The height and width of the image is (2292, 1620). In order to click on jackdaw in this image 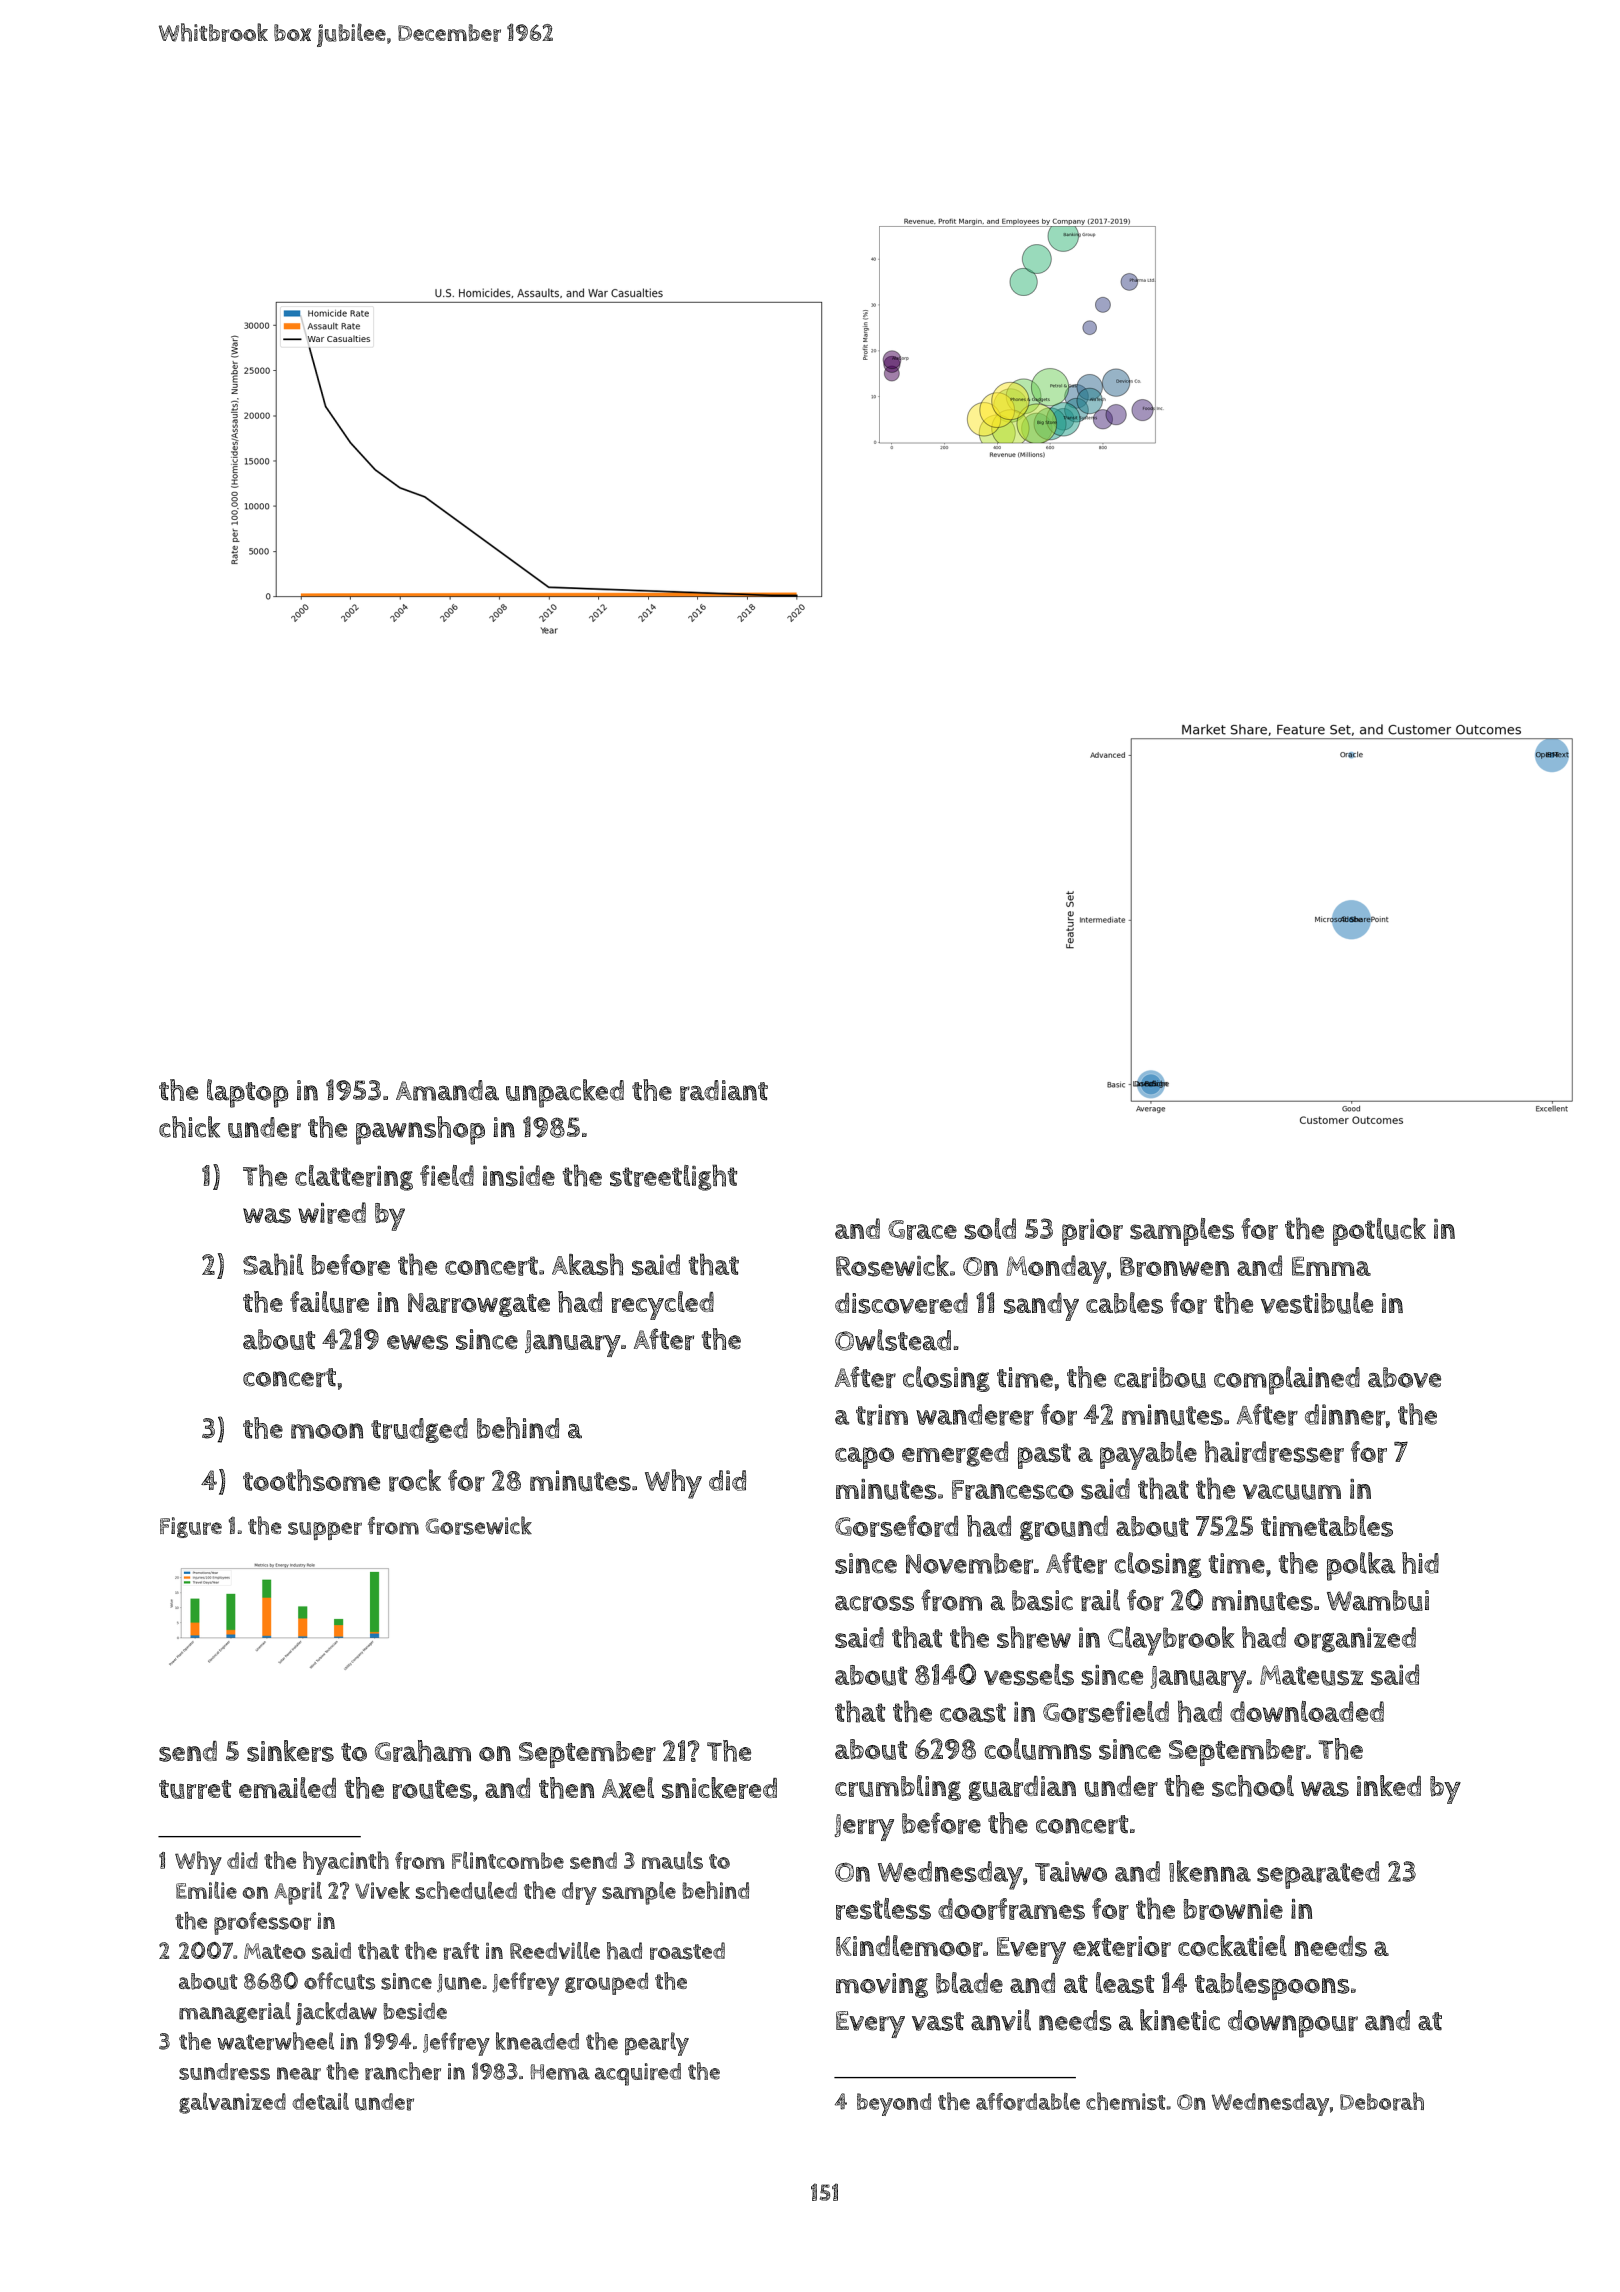, I will do `click(336, 2013)`.
